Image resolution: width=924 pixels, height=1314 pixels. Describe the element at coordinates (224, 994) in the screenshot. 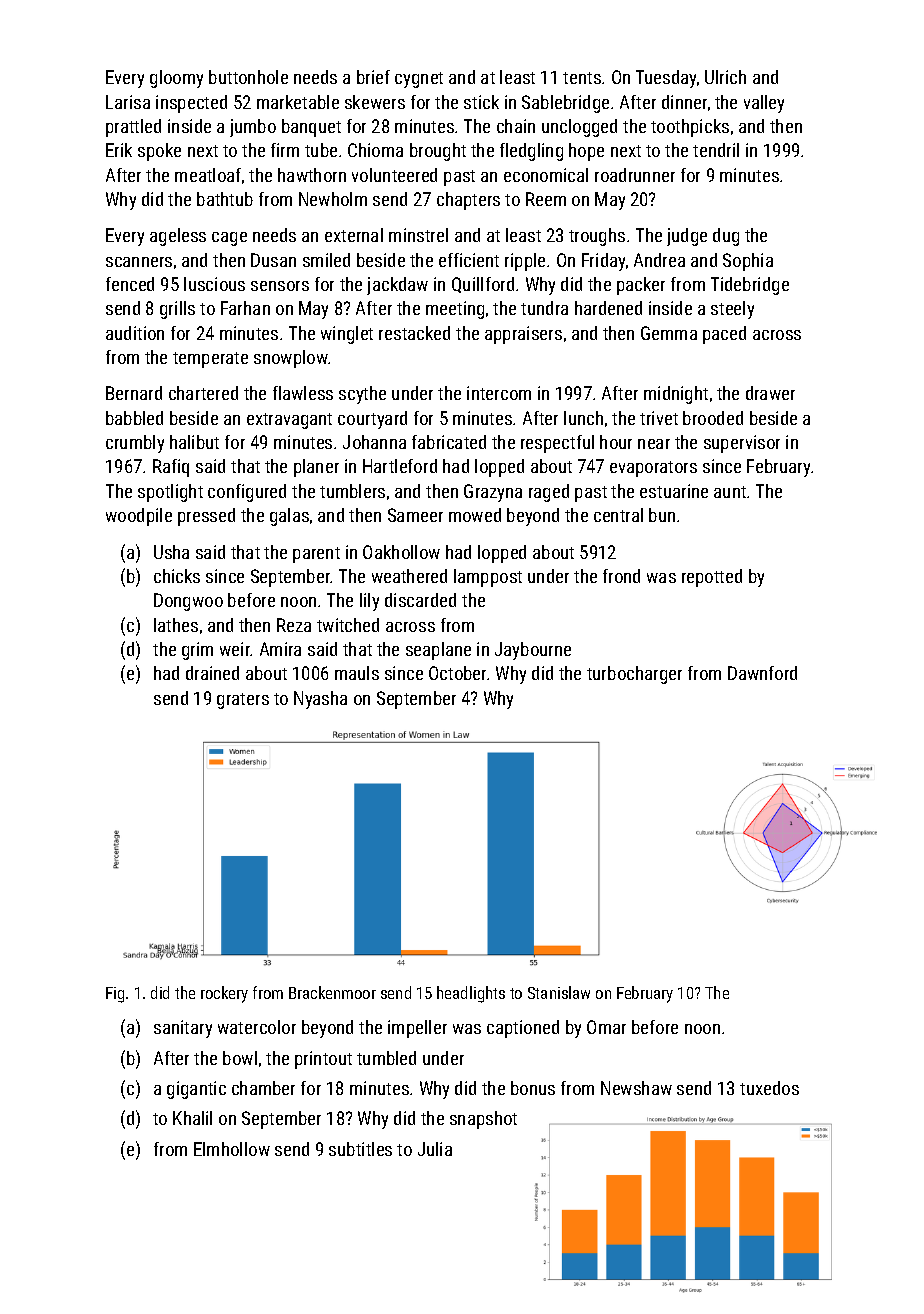

I see `rockery` at that location.
